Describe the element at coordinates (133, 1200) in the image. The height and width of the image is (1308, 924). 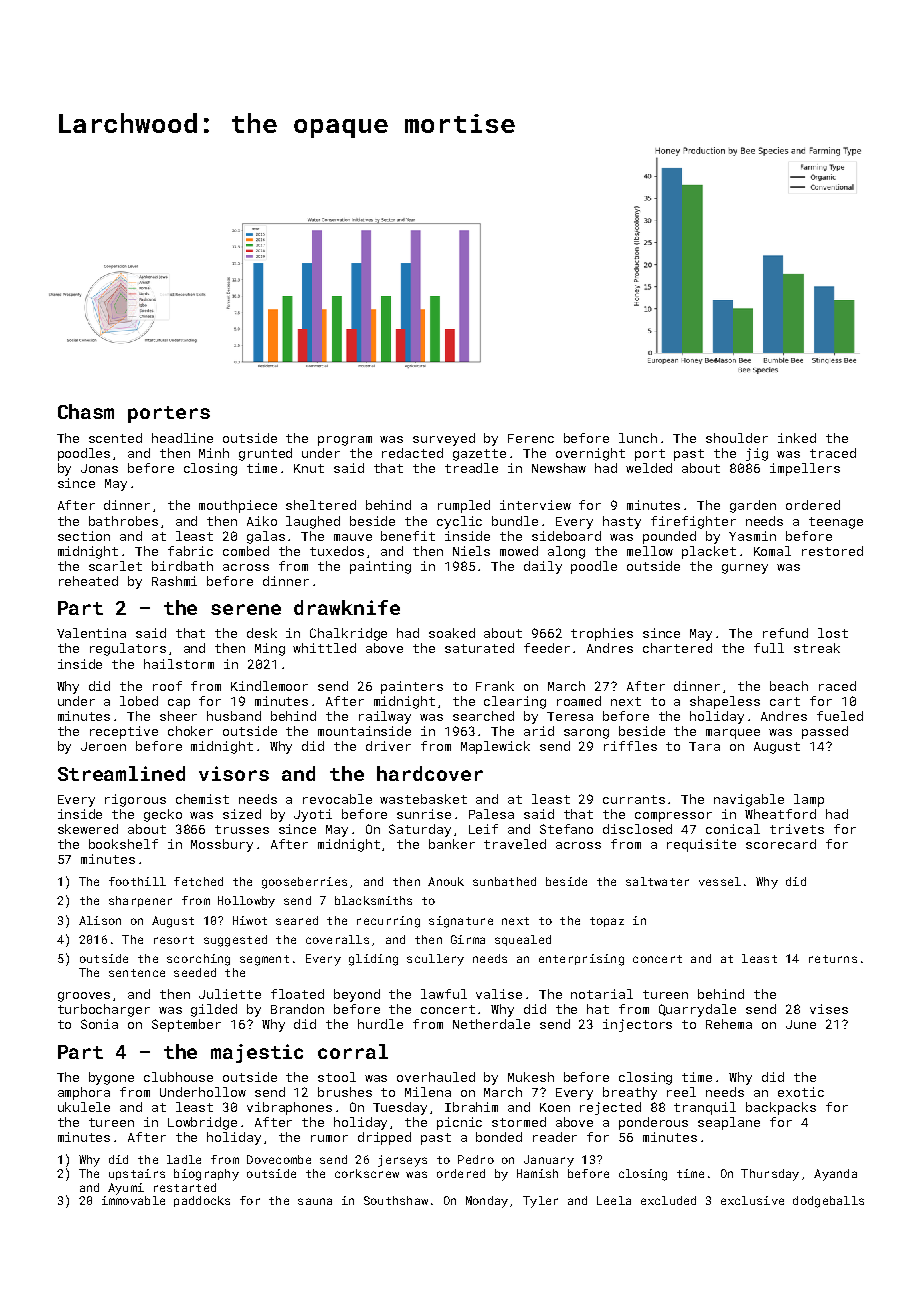
I see `immovable` at that location.
